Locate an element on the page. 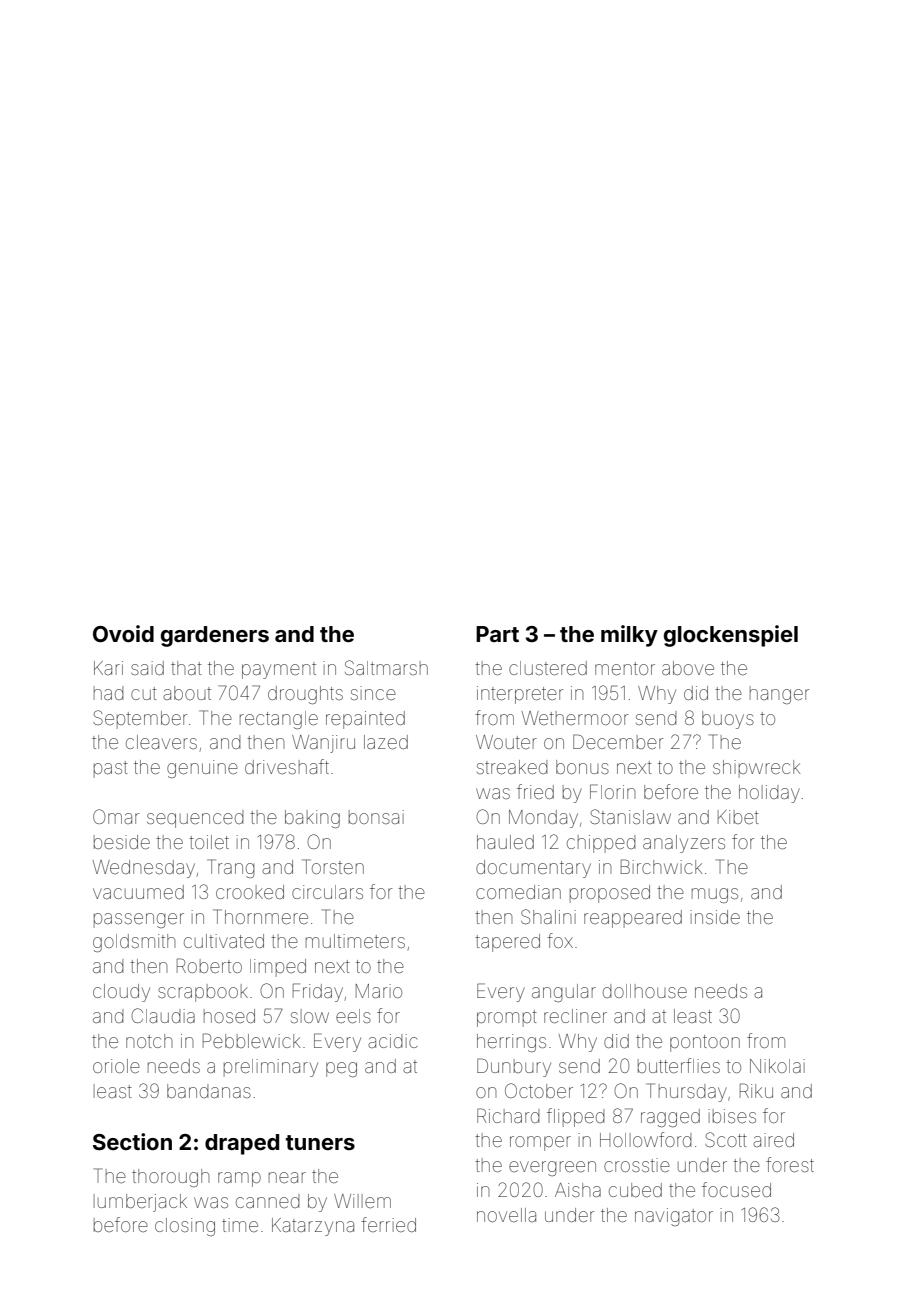 The height and width of the image is (1316, 908). documentary is located at coordinates (533, 869).
